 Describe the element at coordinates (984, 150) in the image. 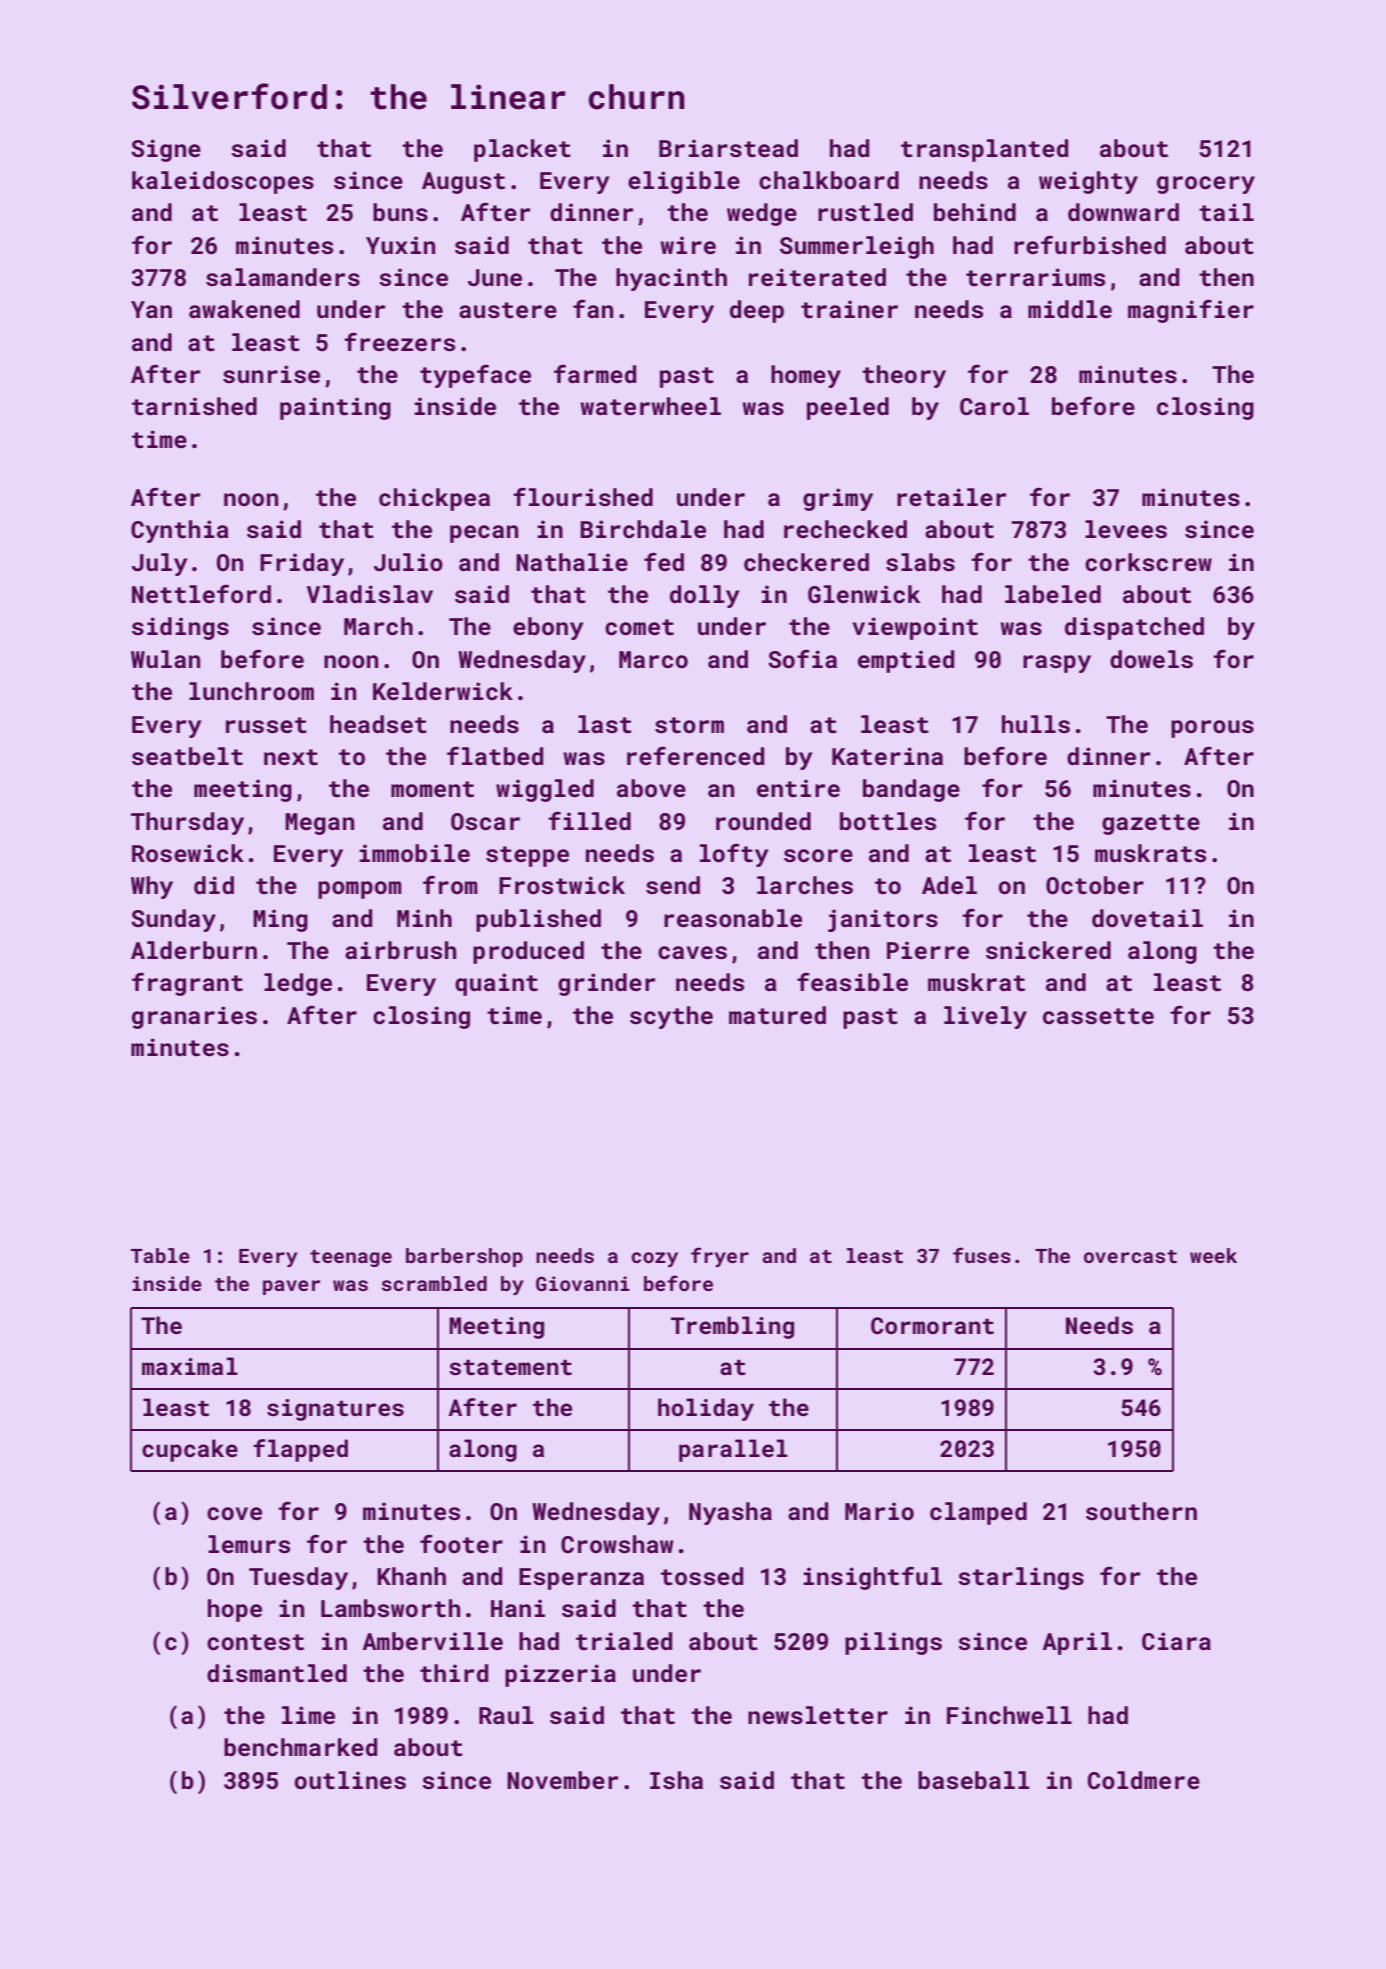

I see `transplanted` at that location.
